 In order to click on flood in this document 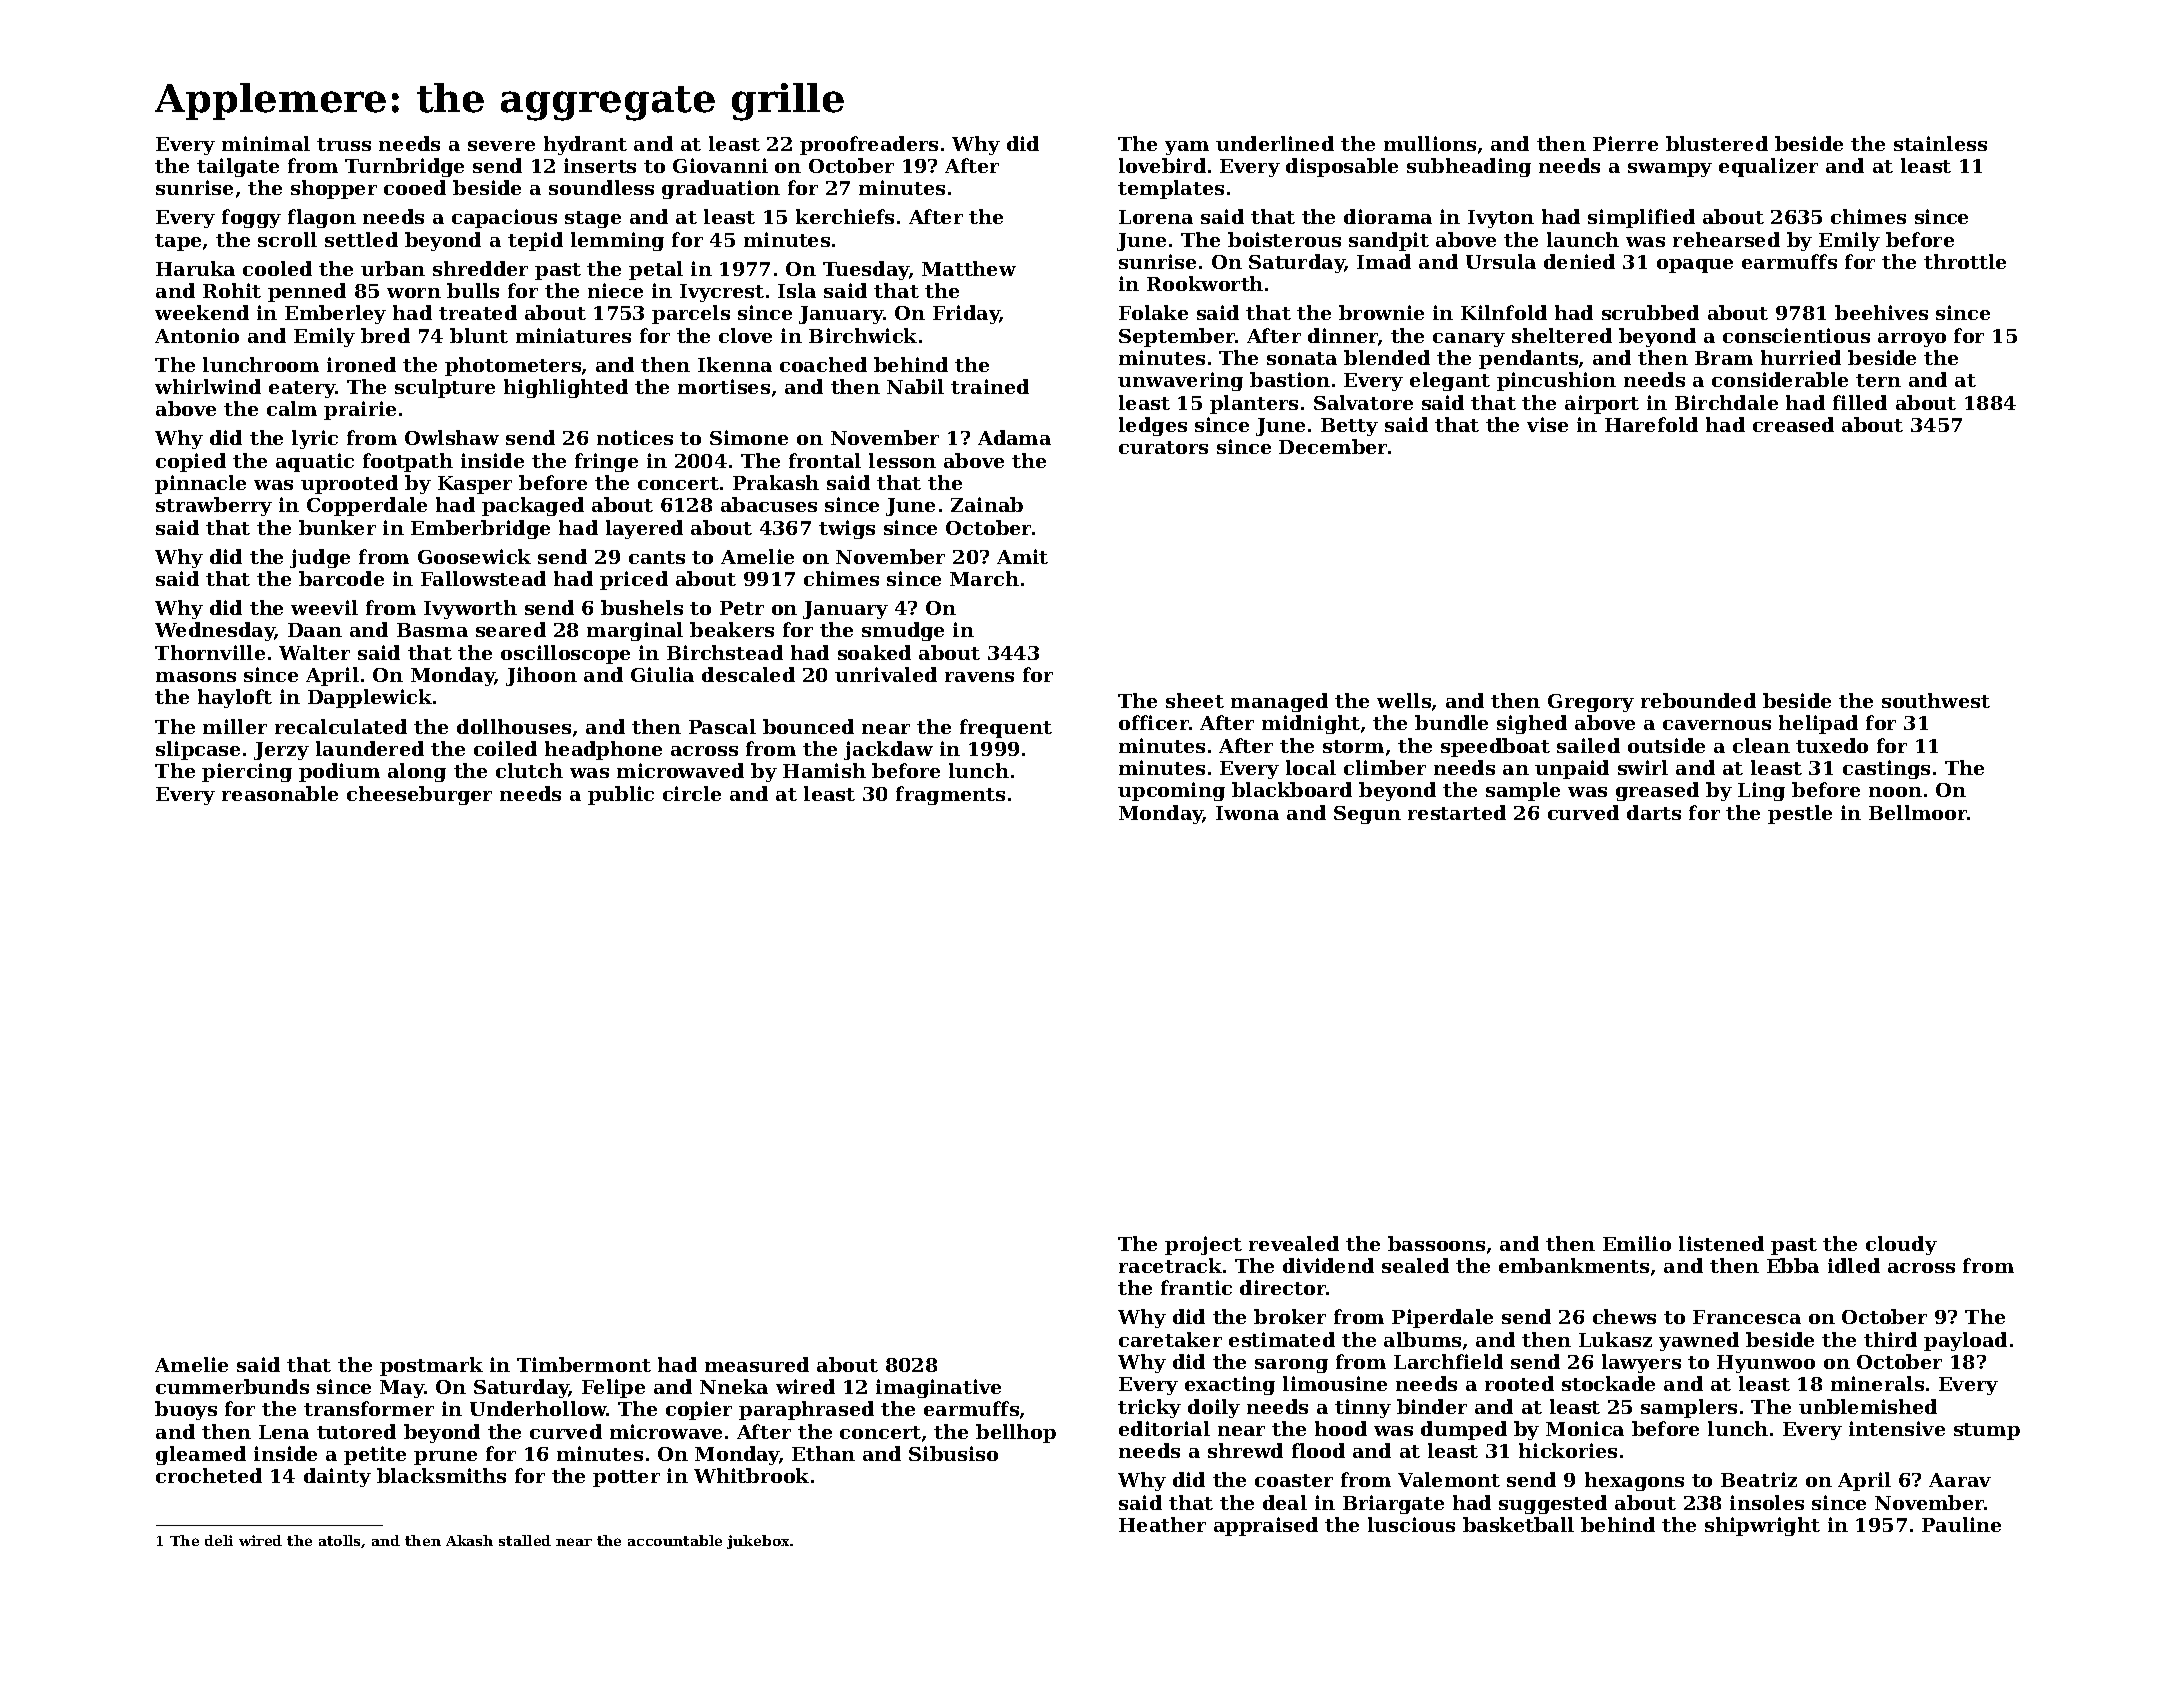, I will do `click(1318, 1450)`.
